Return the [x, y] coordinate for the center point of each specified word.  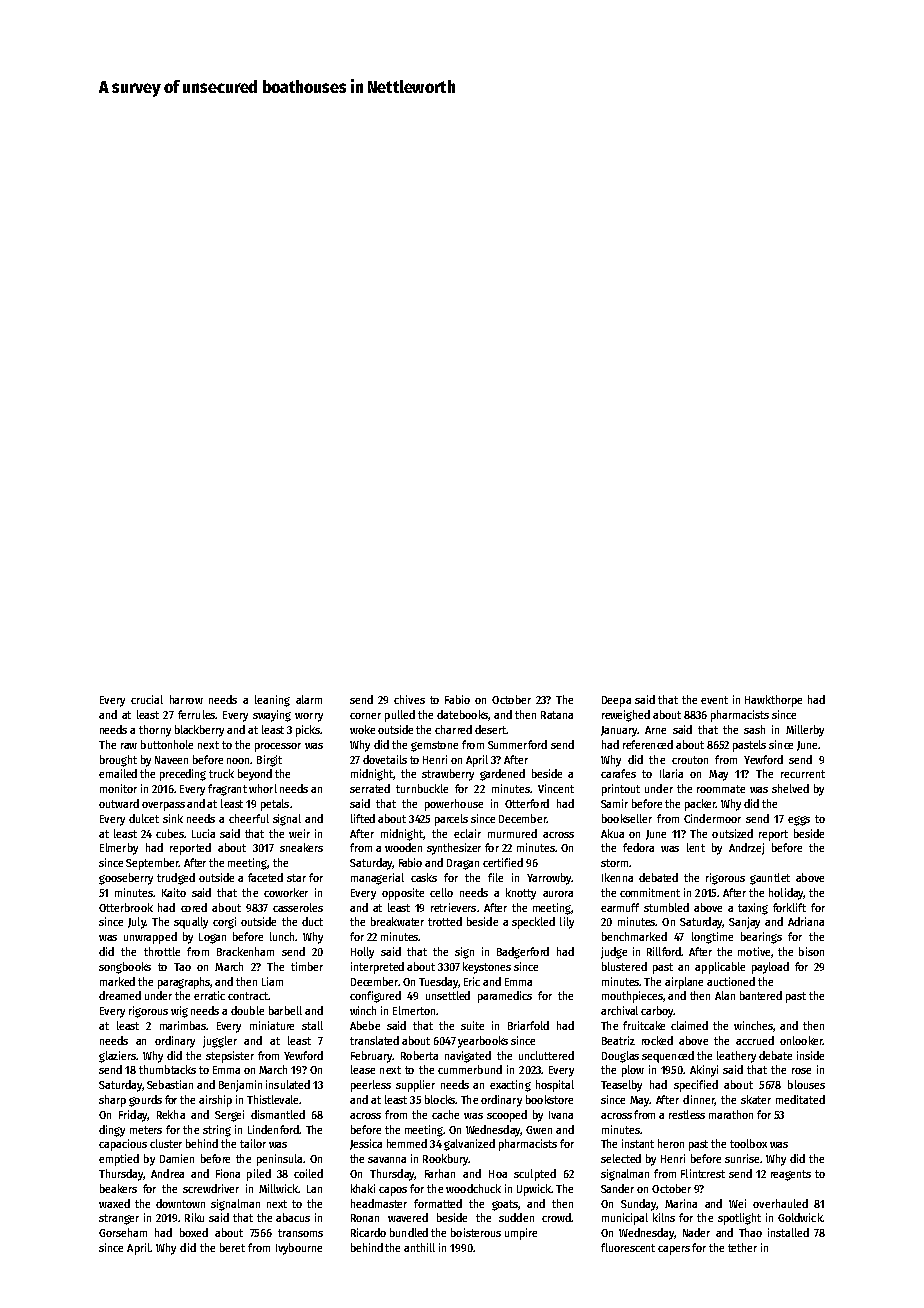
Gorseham [123, 1232]
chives [409, 699]
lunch [282, 936]
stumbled [666, 907]
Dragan [463, 864]
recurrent [803, 774]
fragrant [227, 790]
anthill [419, 1247]
